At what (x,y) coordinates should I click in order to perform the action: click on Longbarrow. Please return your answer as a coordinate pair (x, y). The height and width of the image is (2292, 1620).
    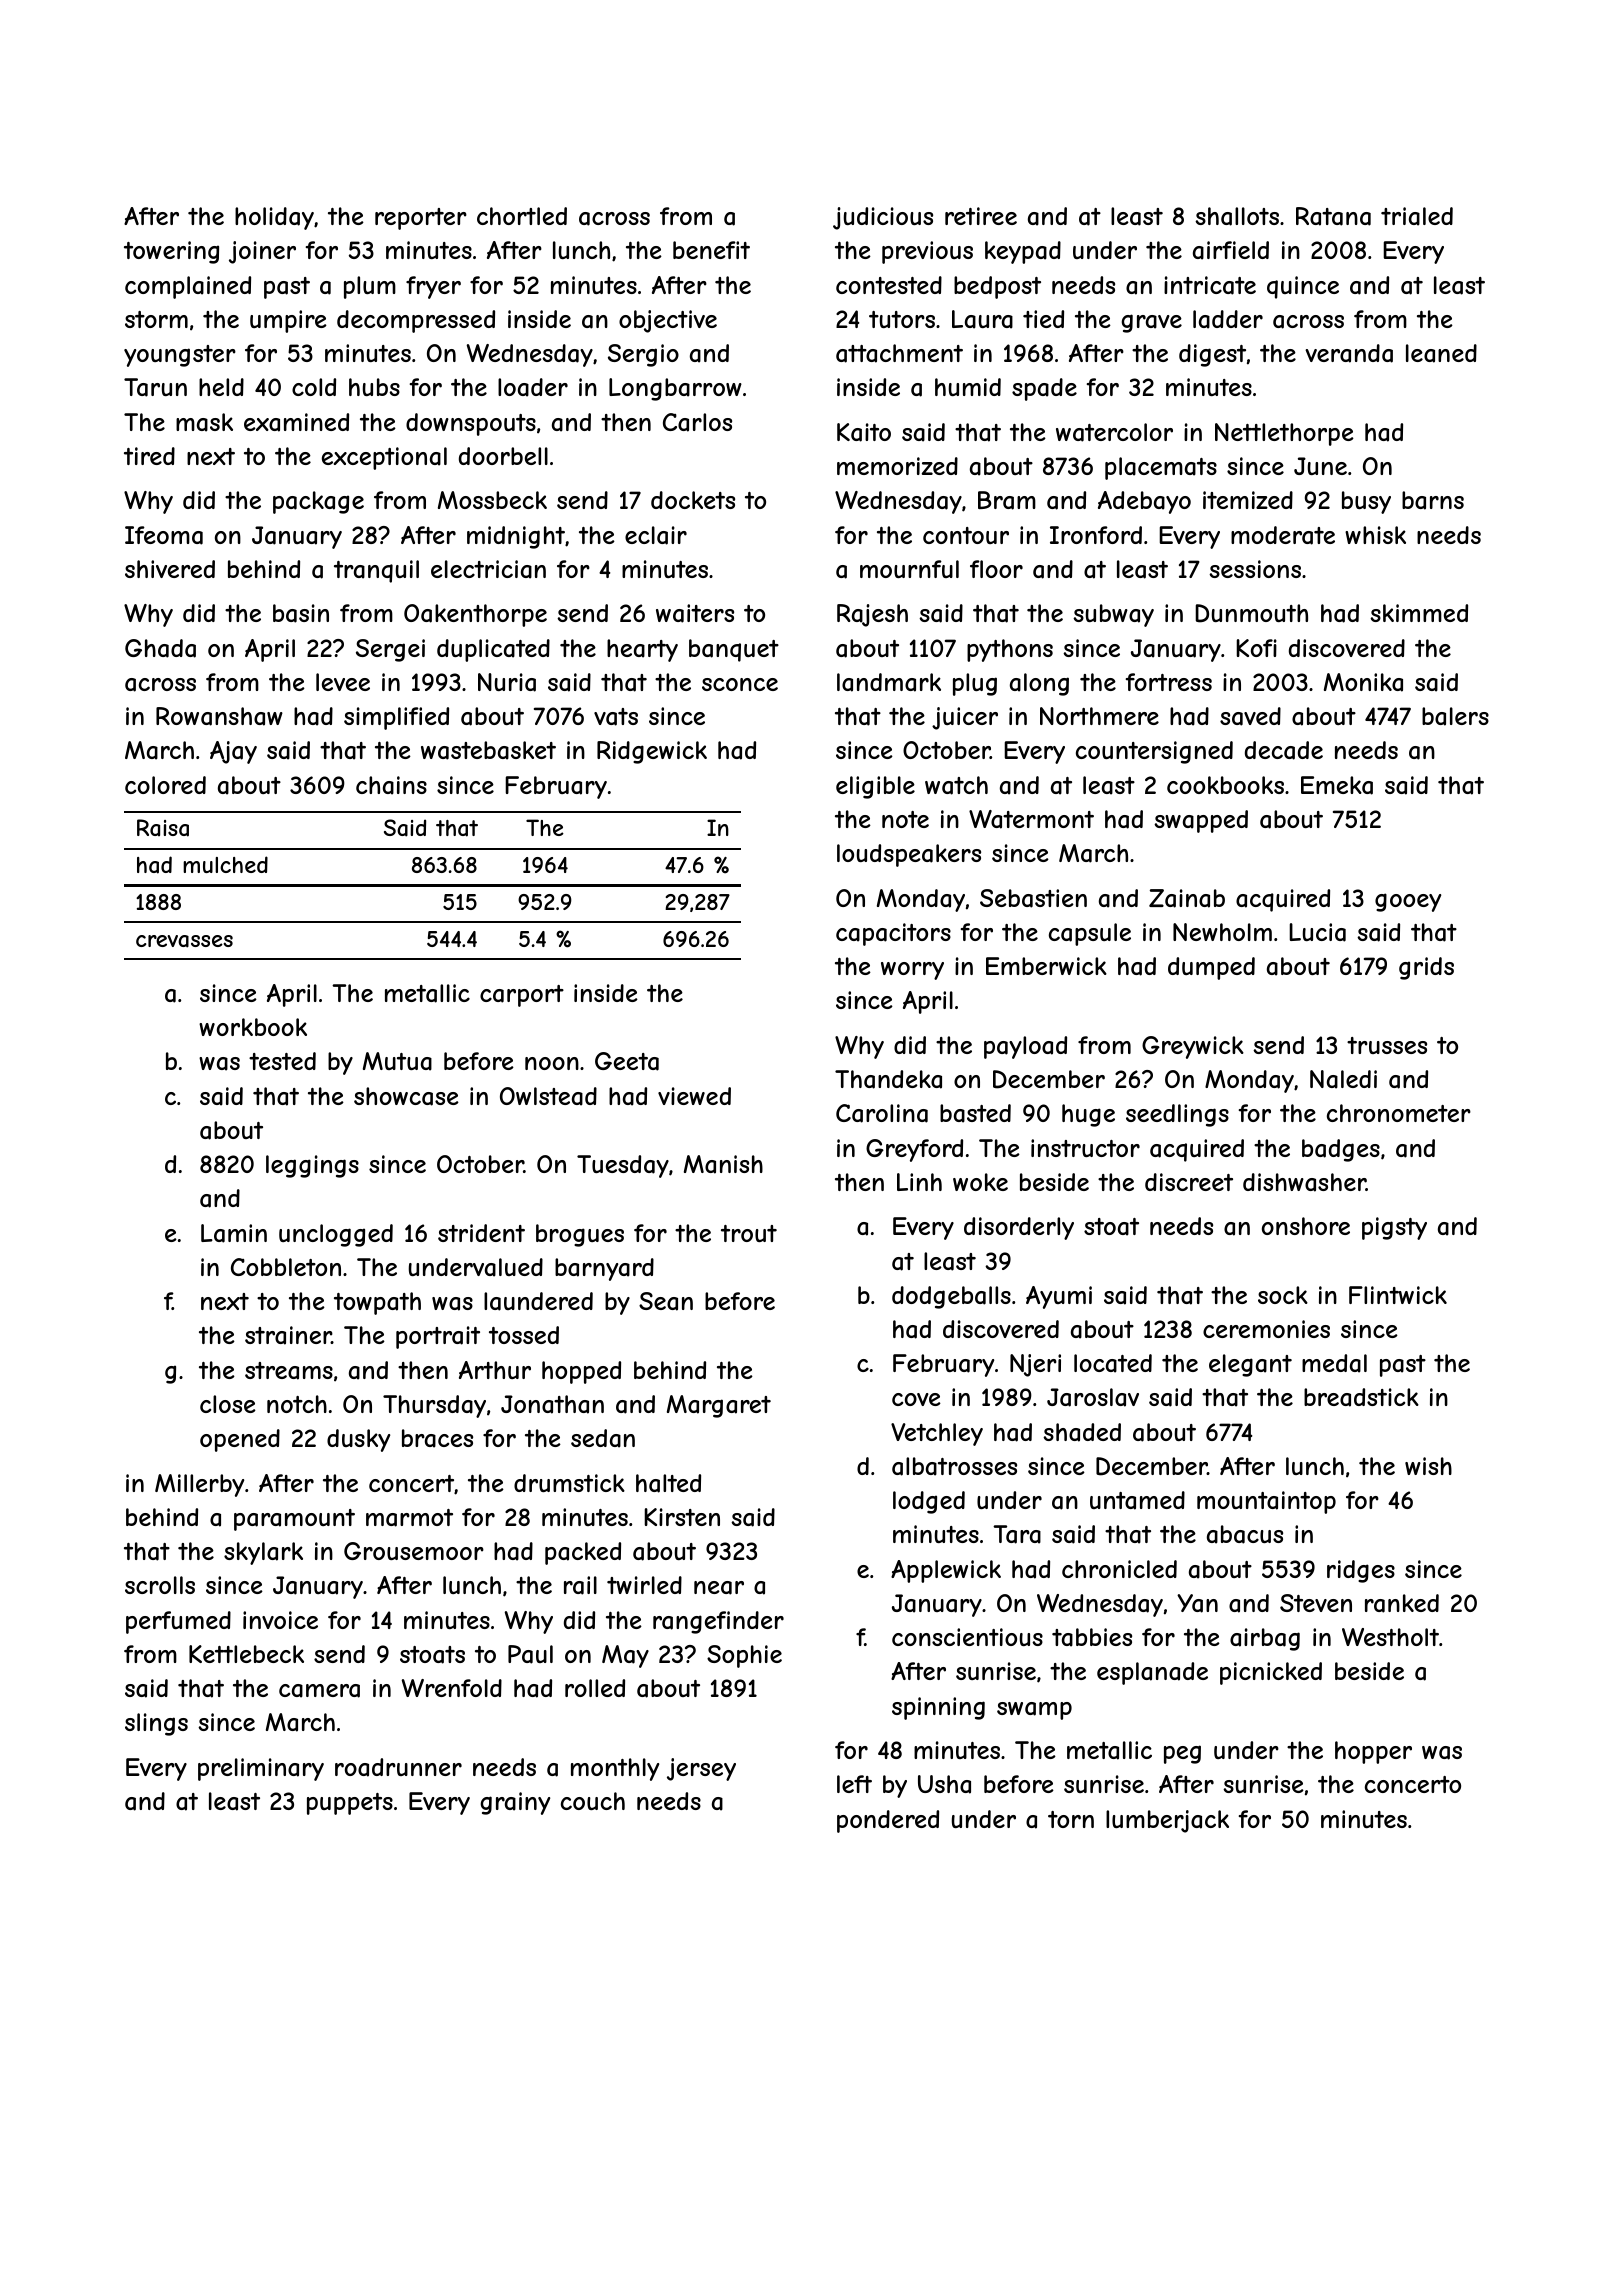
    Looking at the image, I should click on (675, 389).
